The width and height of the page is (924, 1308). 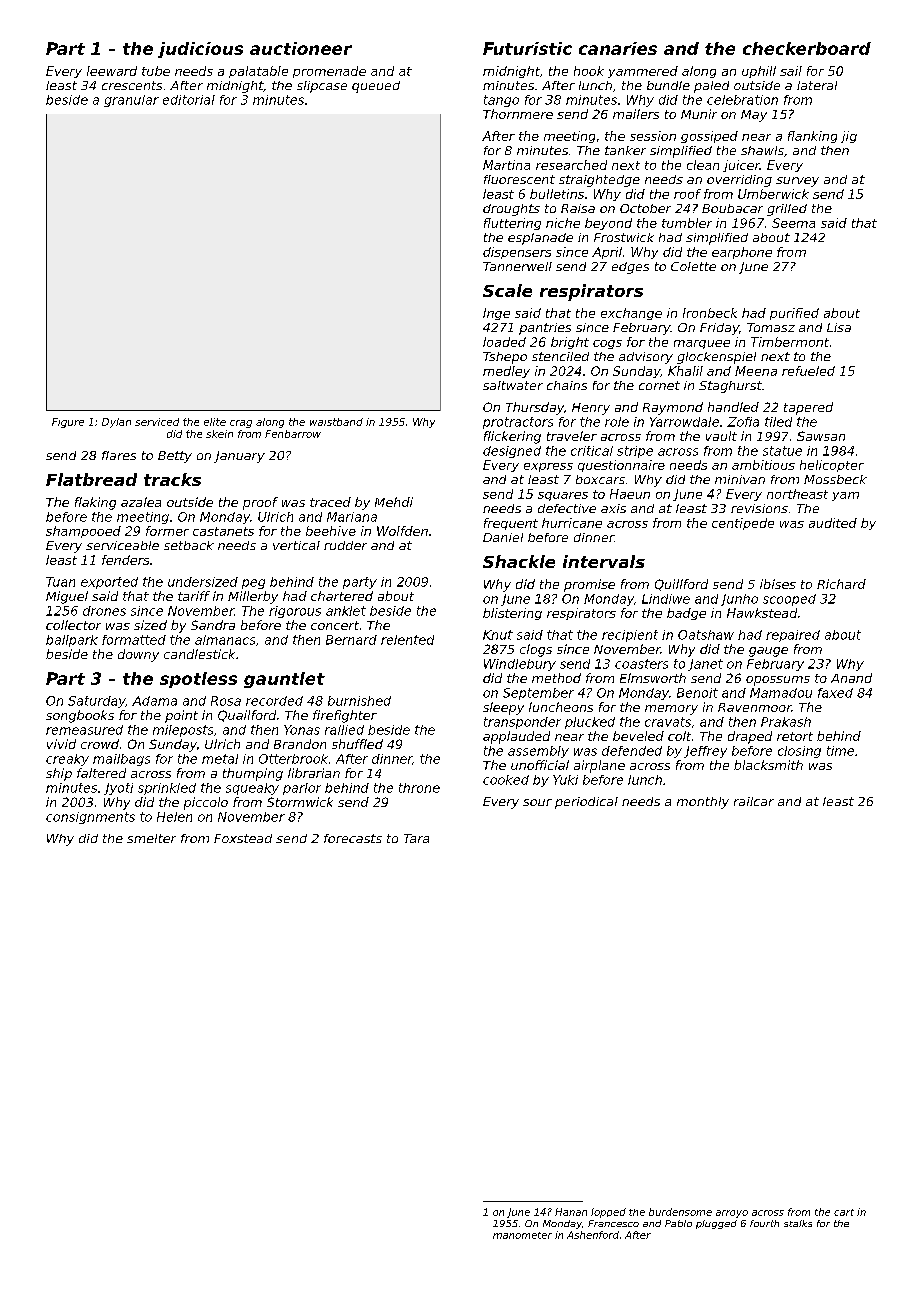 I want to click on leeward, so click(x=112, y=71).
